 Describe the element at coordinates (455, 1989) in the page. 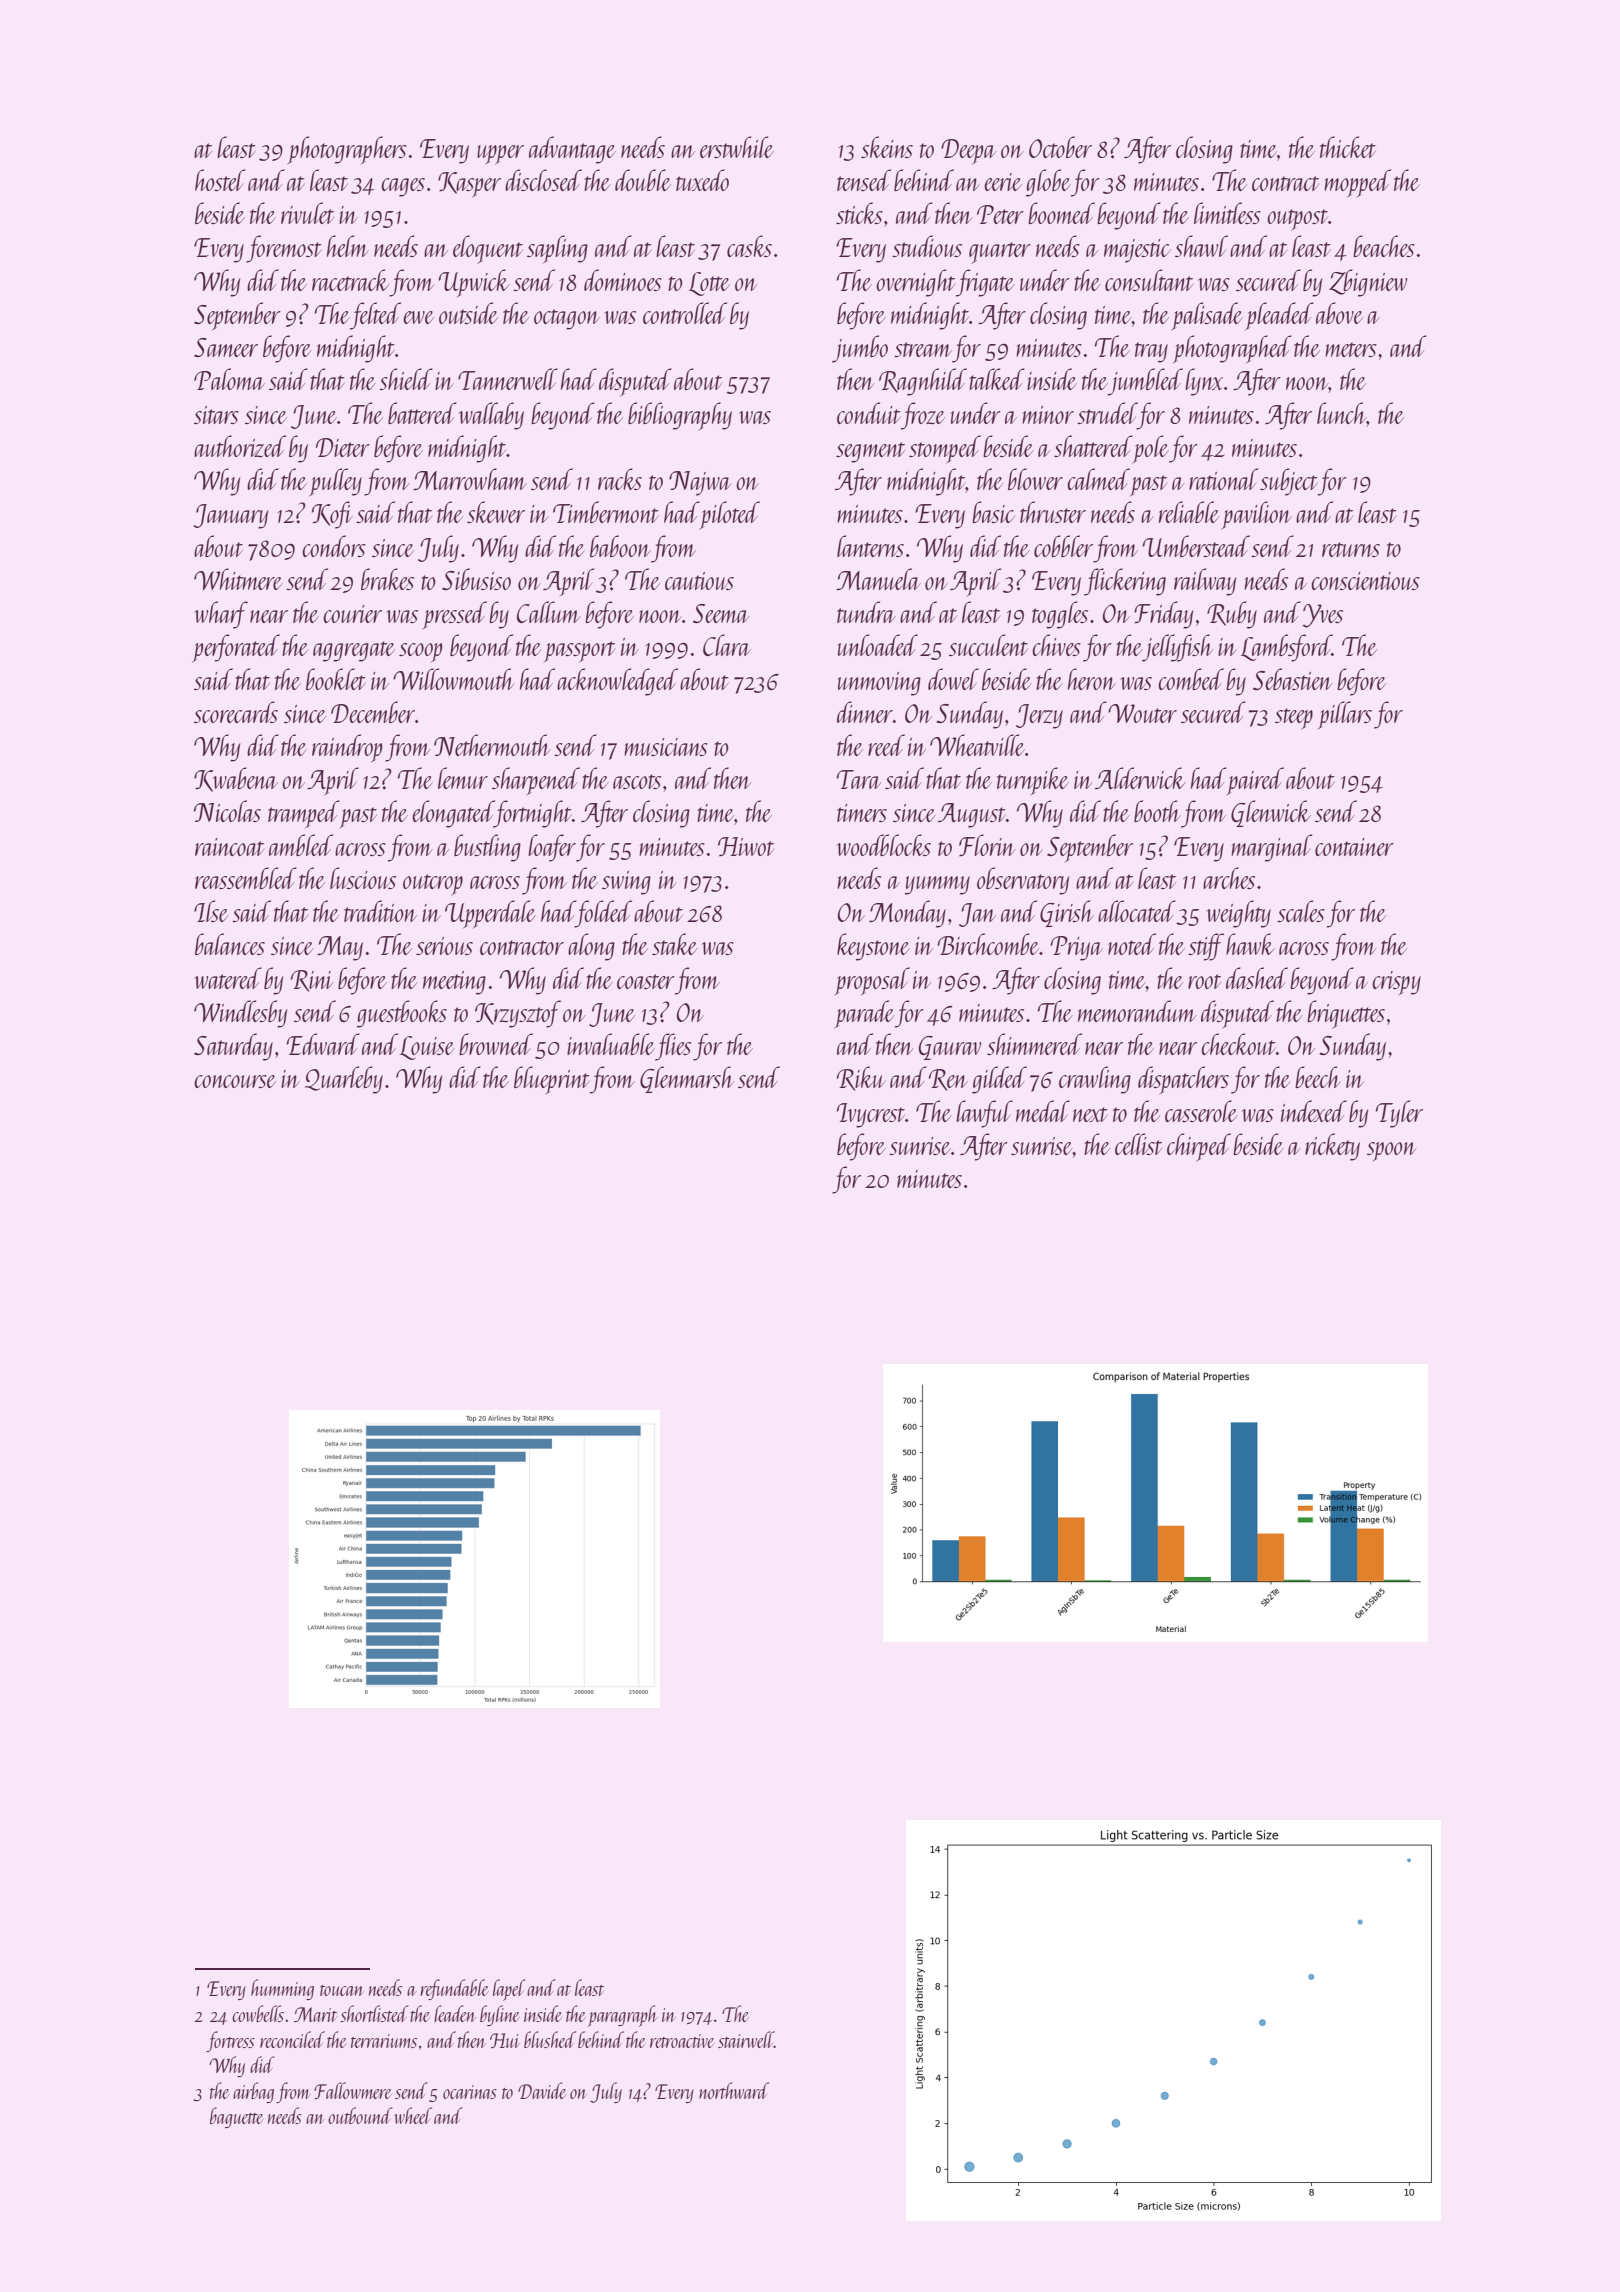

I see `refundable` at that location.
